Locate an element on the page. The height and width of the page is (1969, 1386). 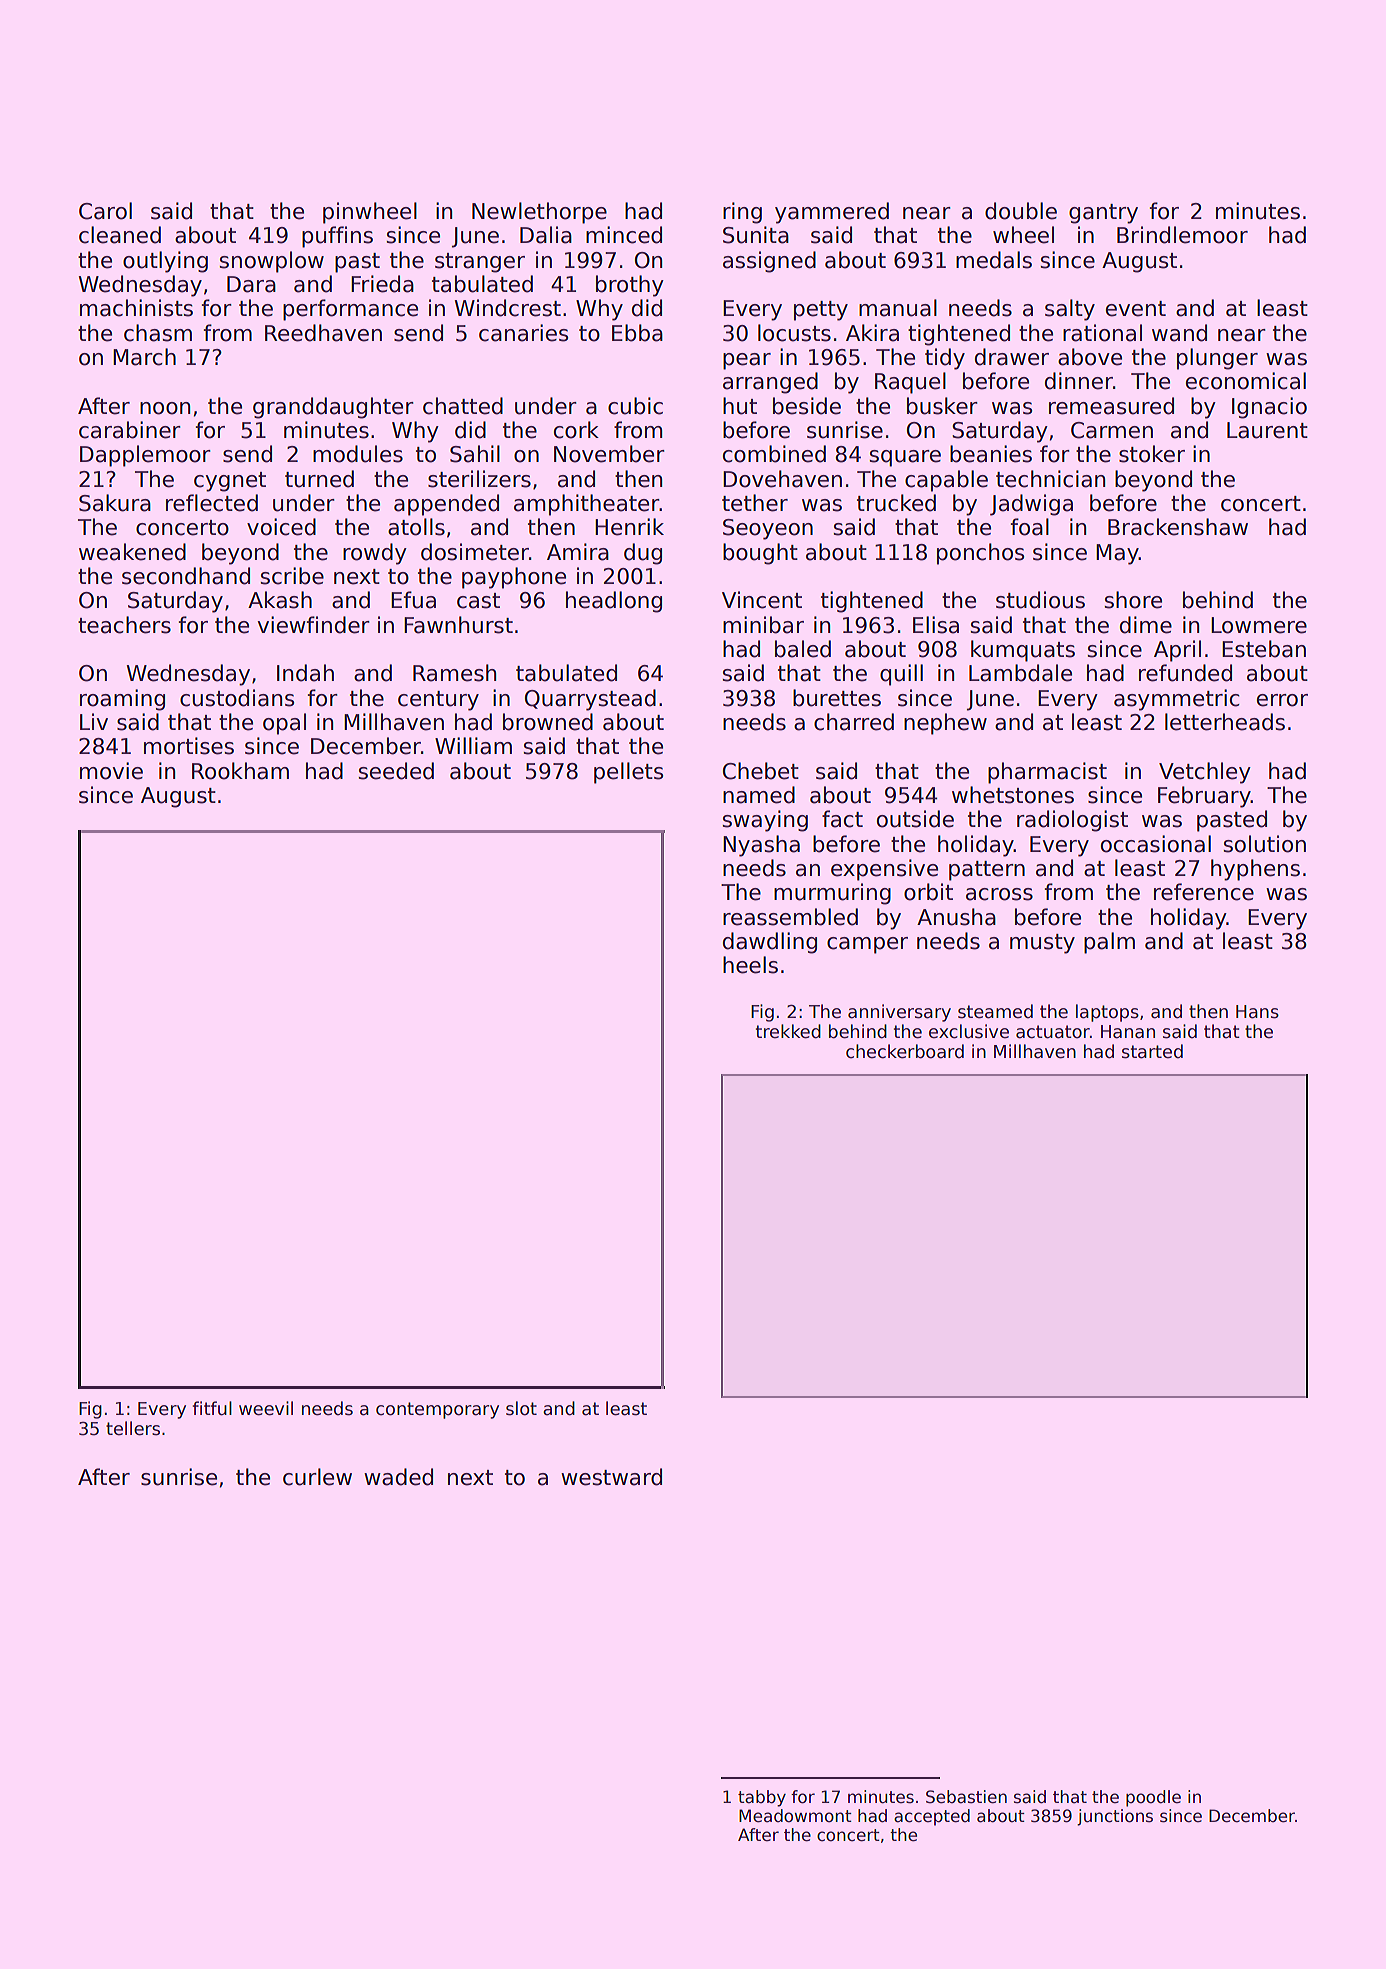
Sunita is located at coordinates (756, 235).
